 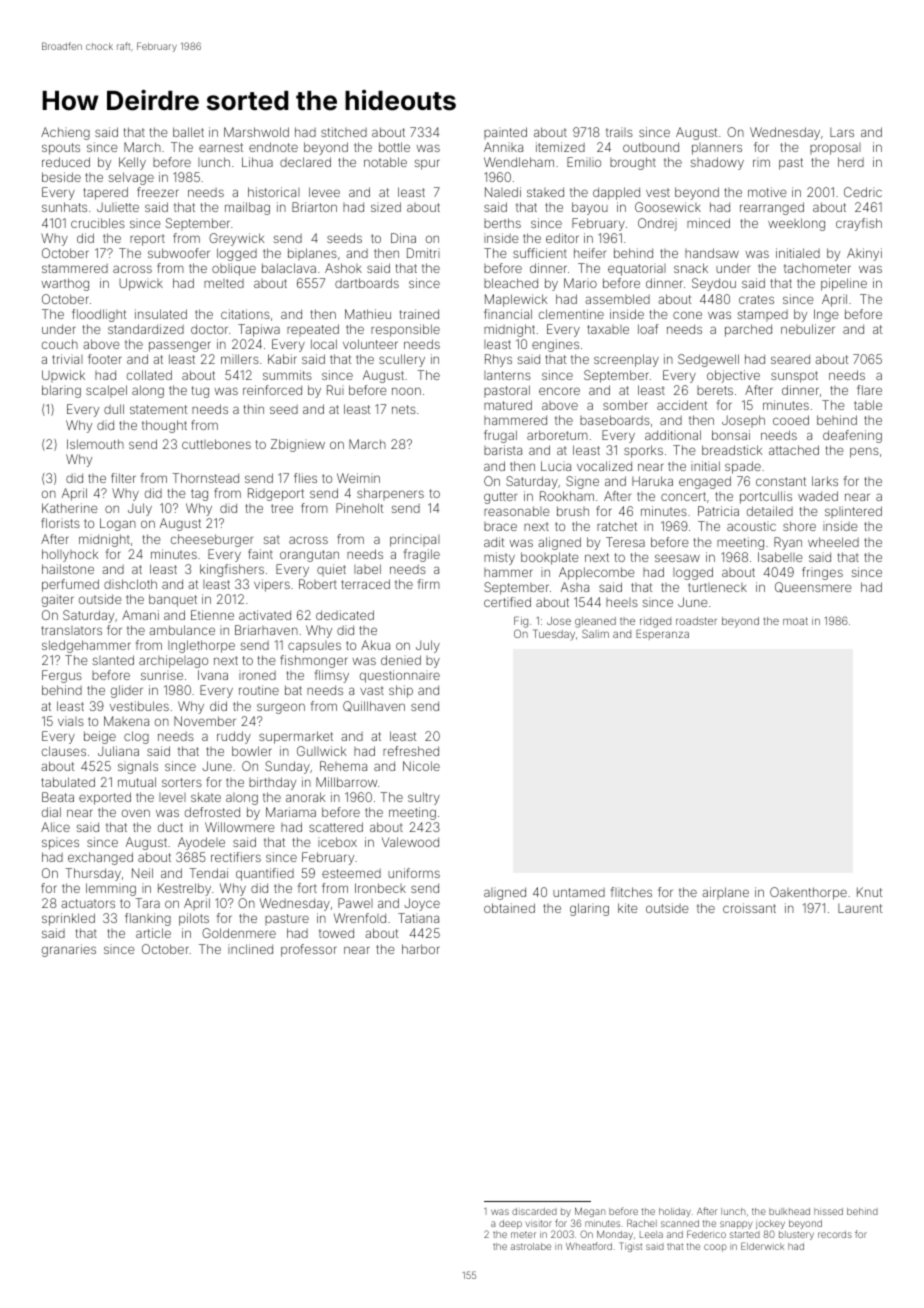 I want to click on cheeseburger, so click(x=212, y=540).
